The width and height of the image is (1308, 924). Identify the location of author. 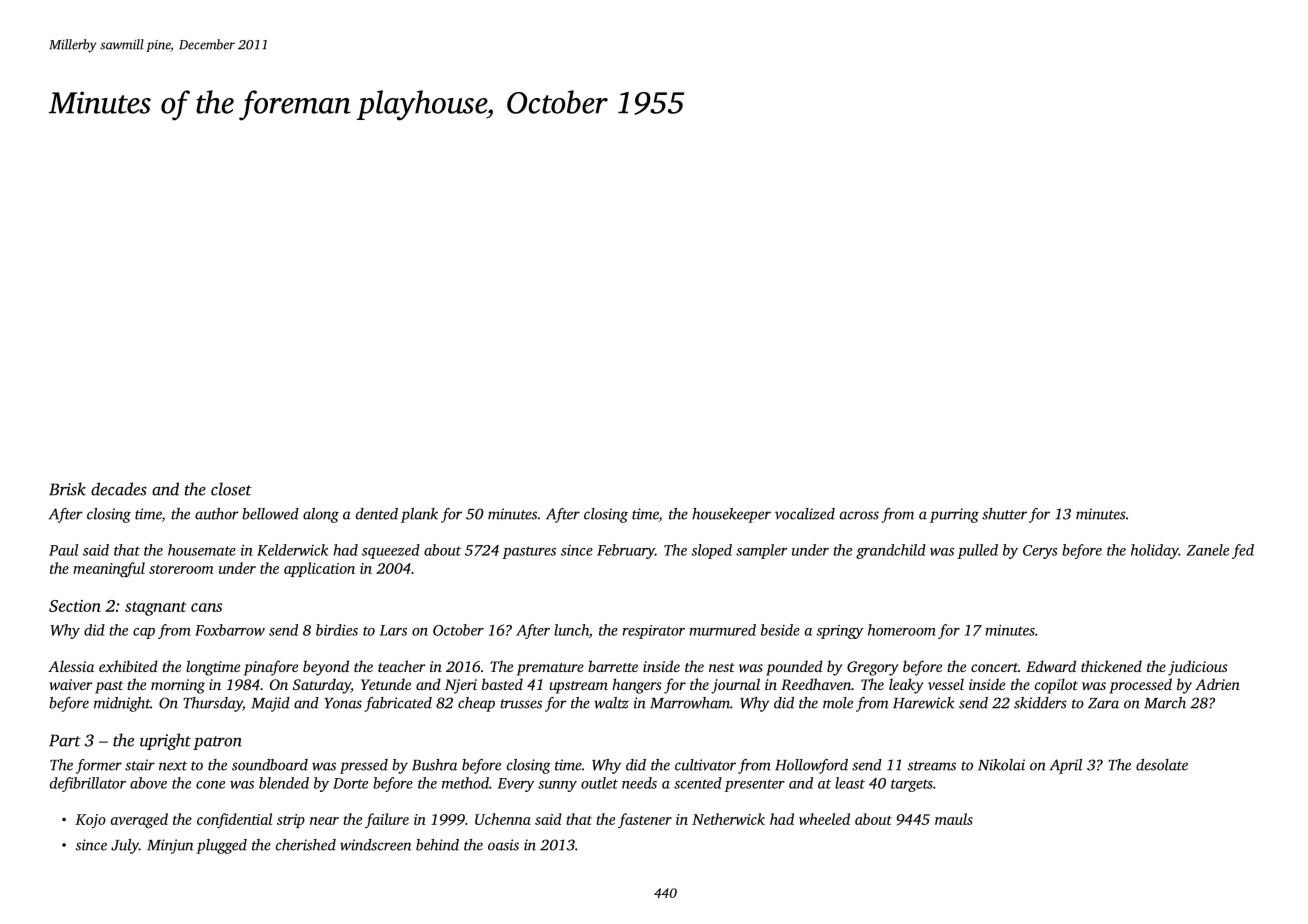
(217, 514).
